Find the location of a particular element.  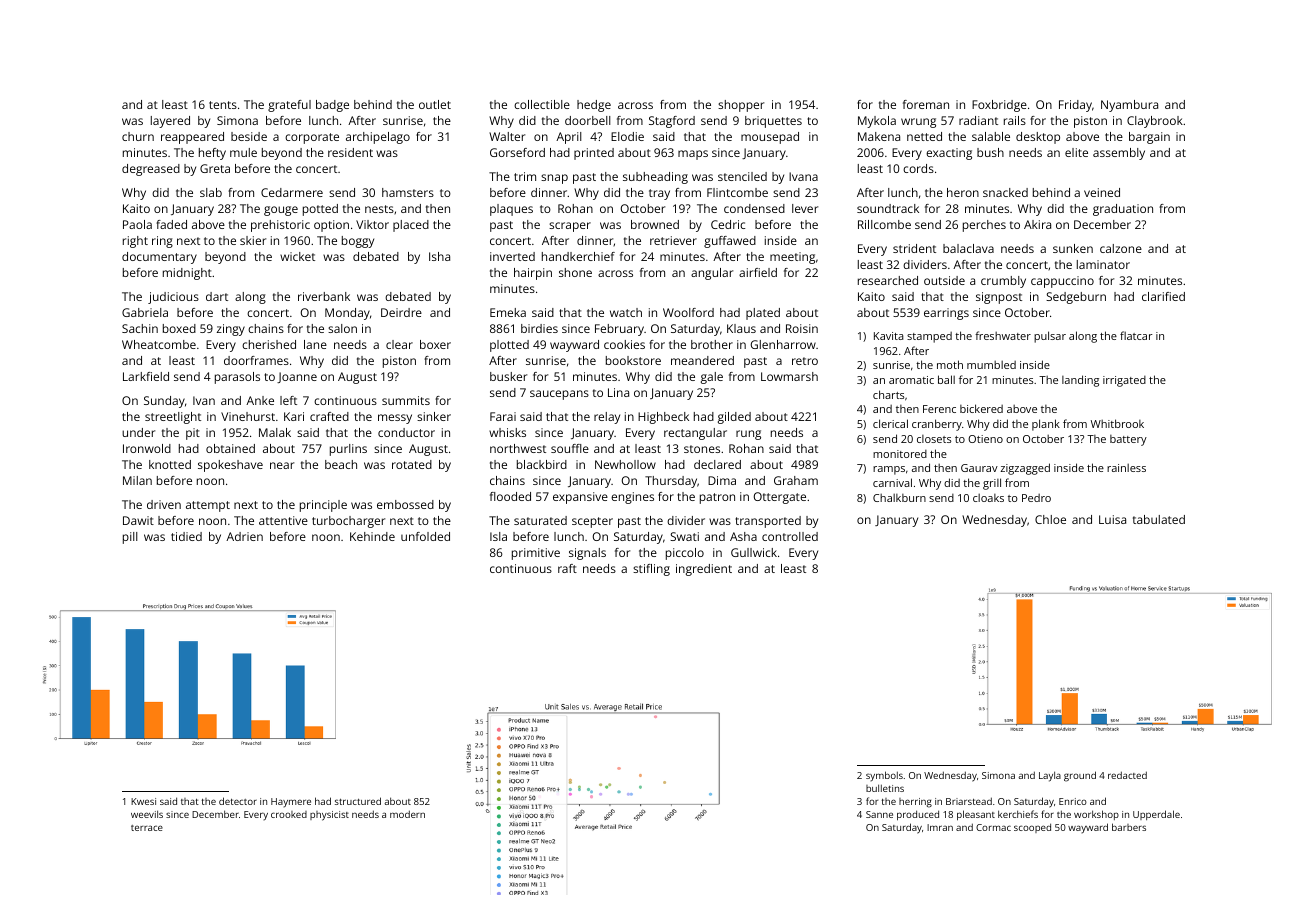

Sanne is located at coordinates (879, 814).
